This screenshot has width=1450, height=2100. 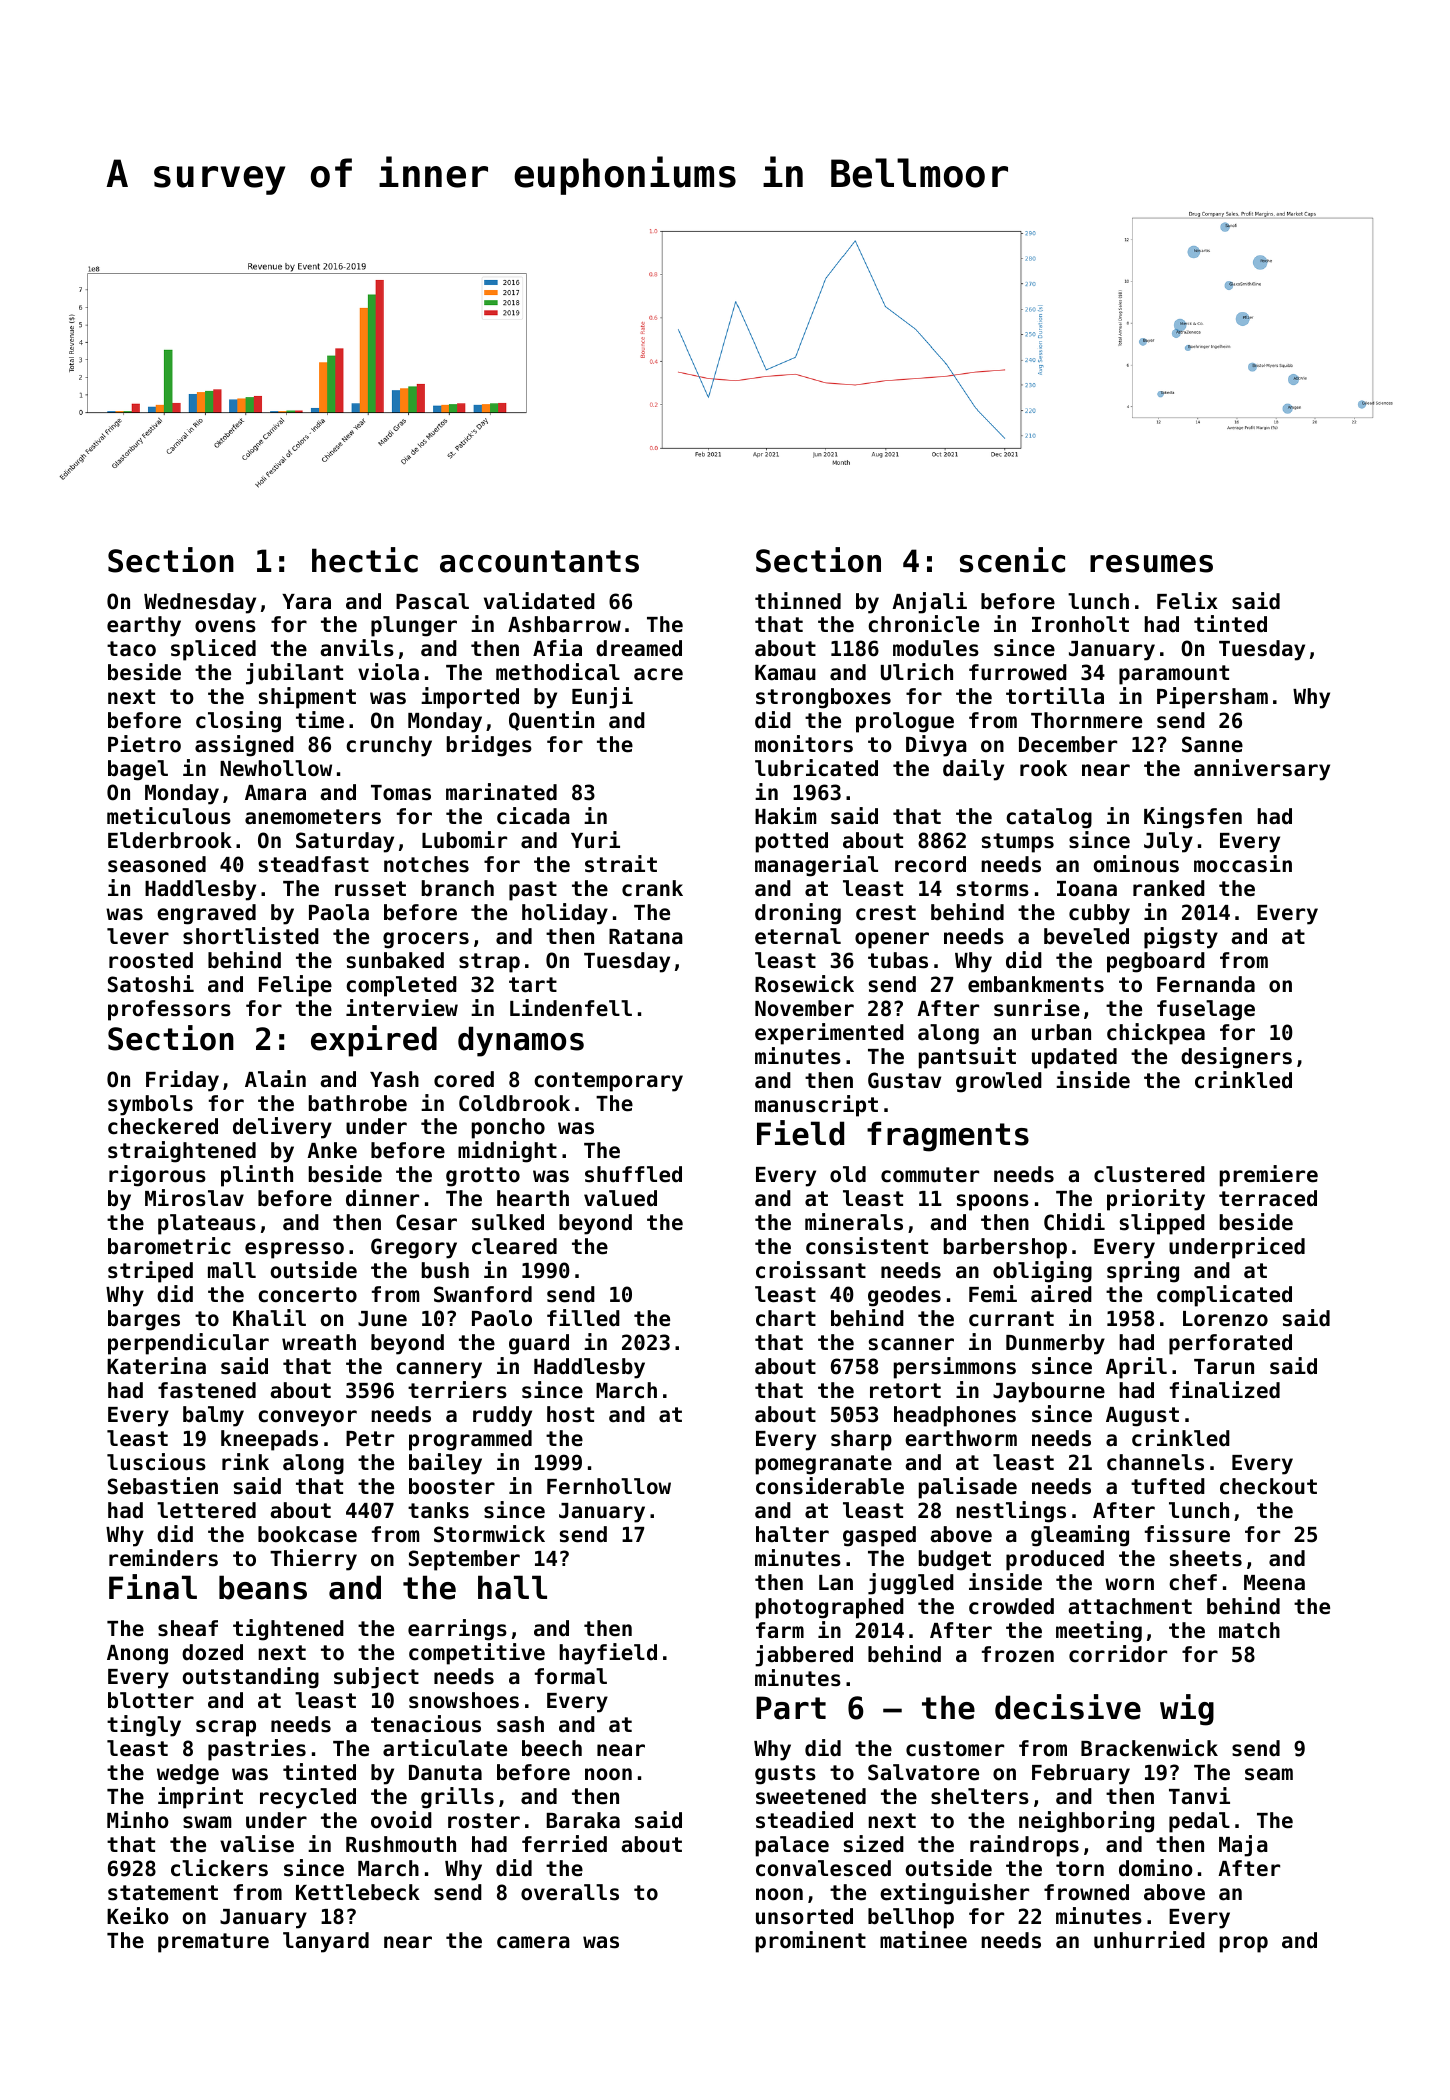 I want to click on slipped, so click(x=1162, y=1224).
